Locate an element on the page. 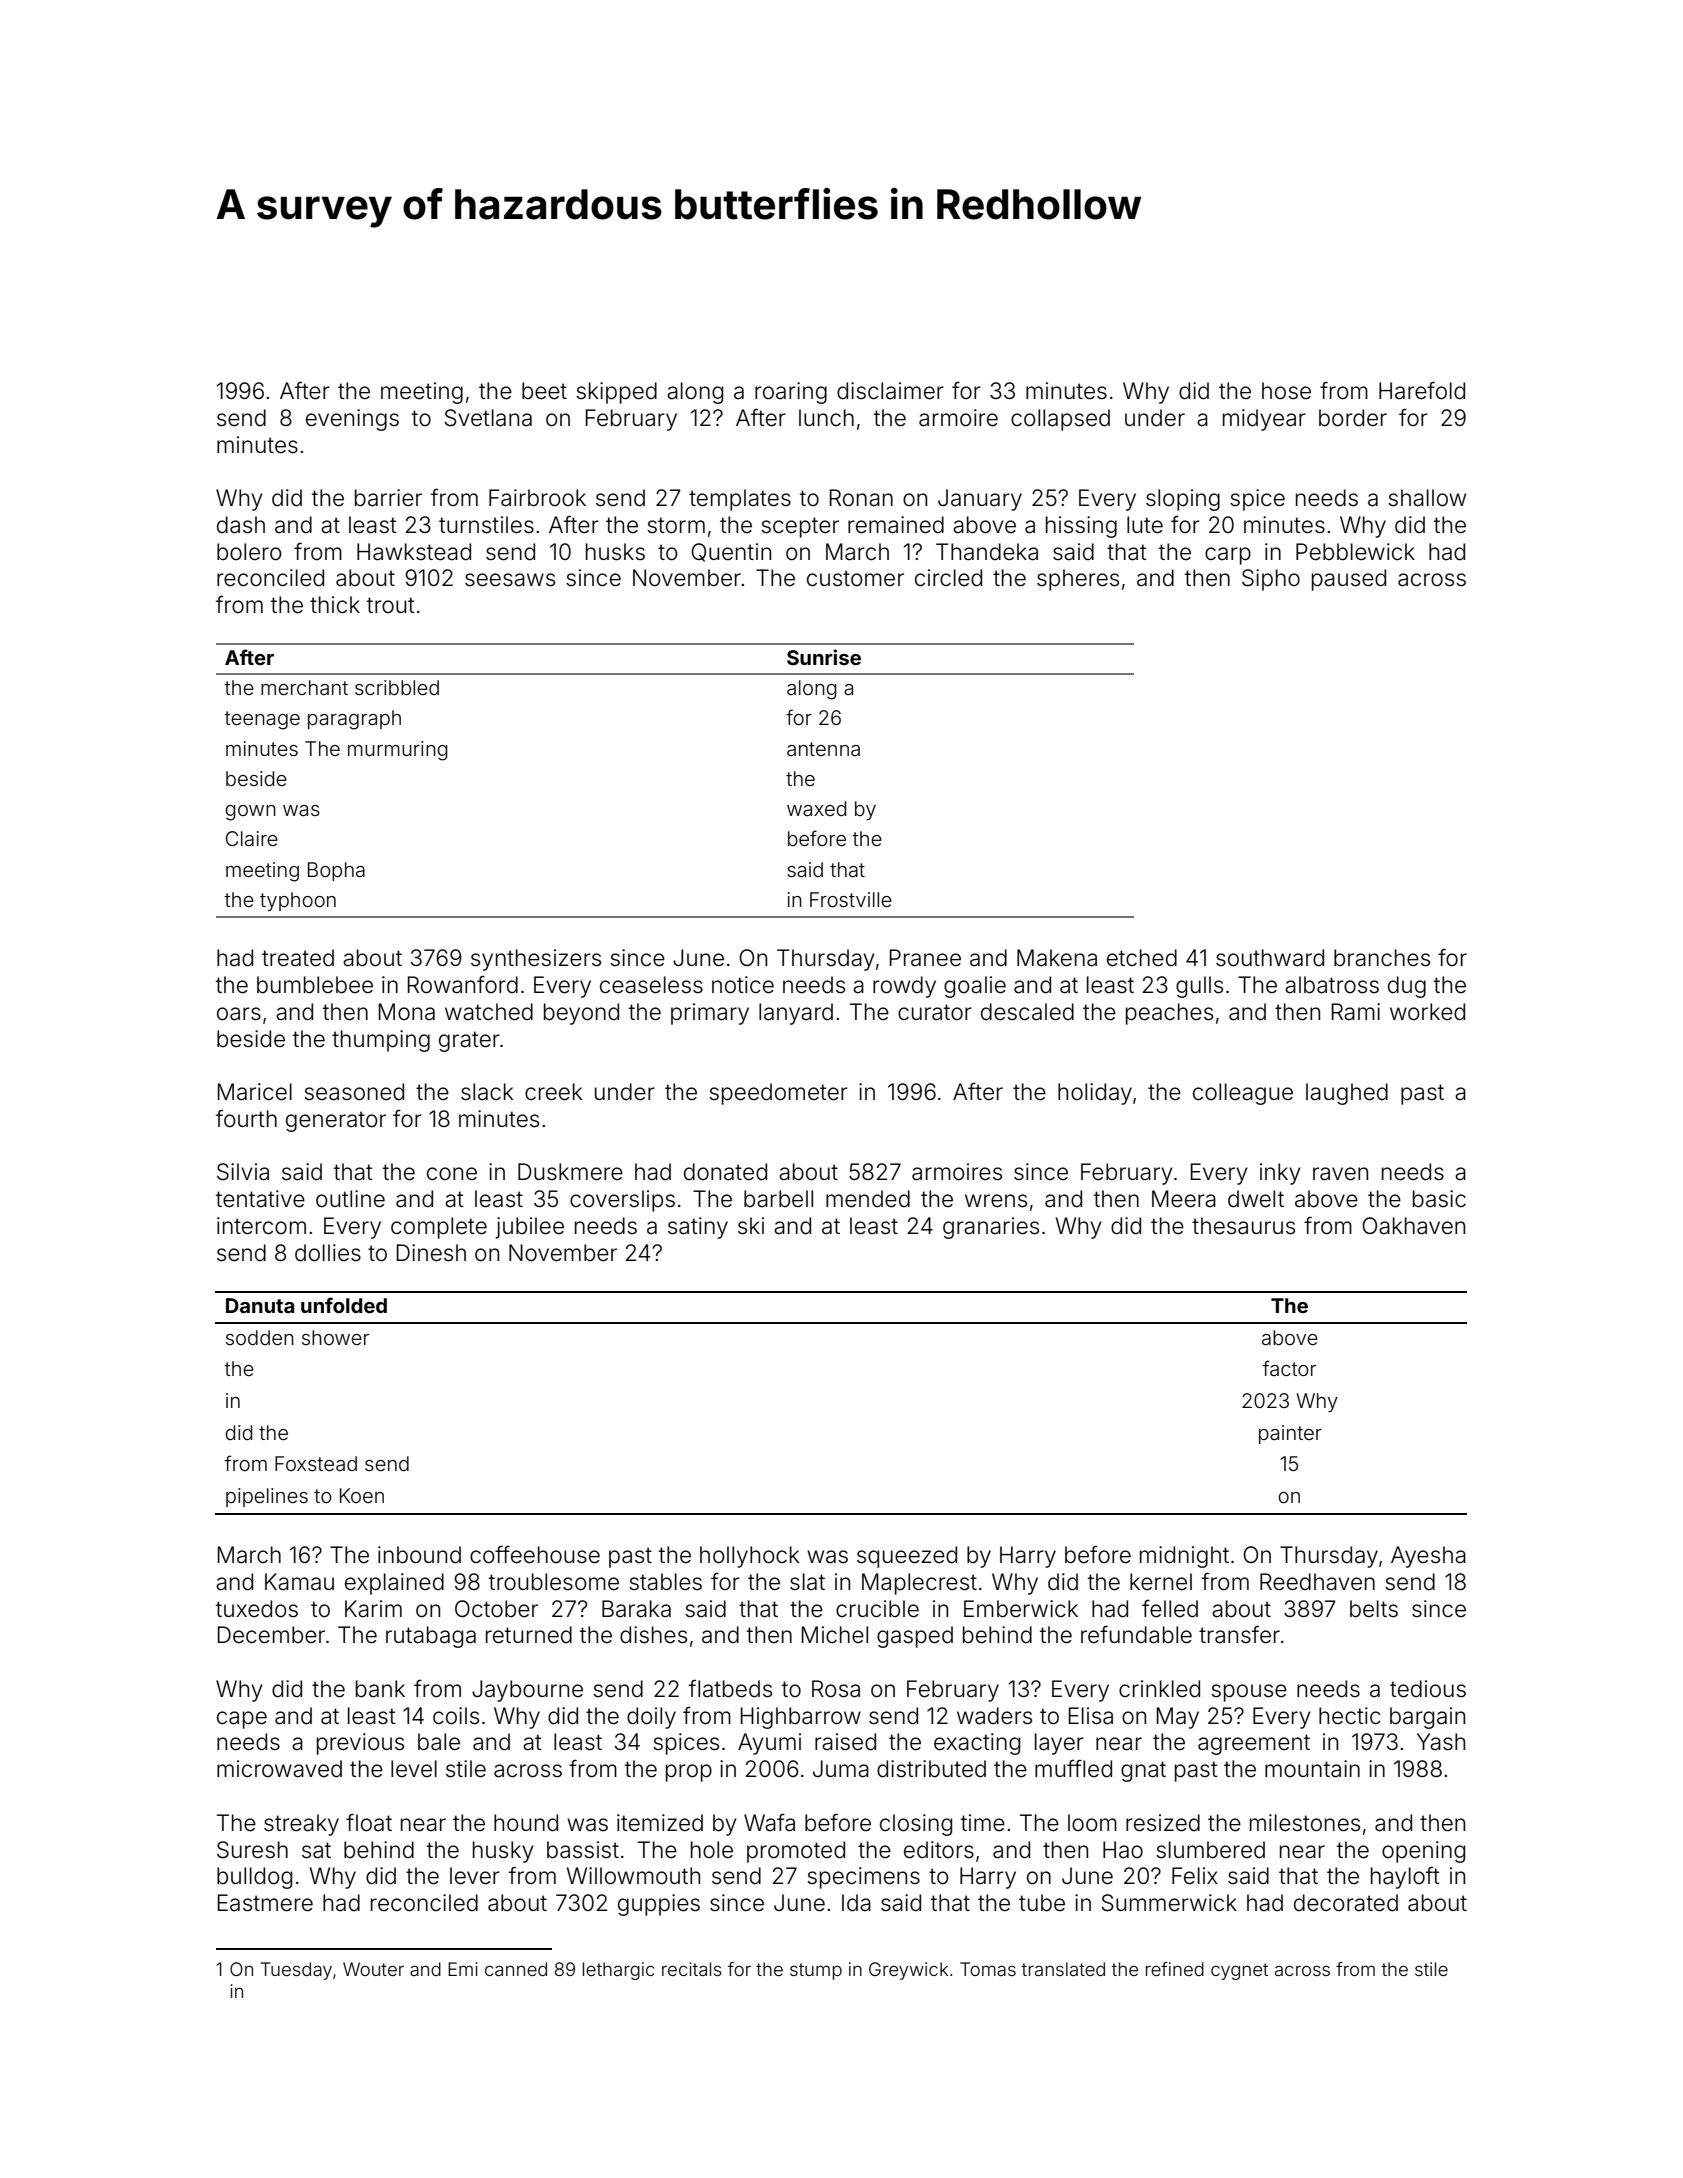 This document has width=1683, height=2178. worked is located at coordinates (1427, 1012).
